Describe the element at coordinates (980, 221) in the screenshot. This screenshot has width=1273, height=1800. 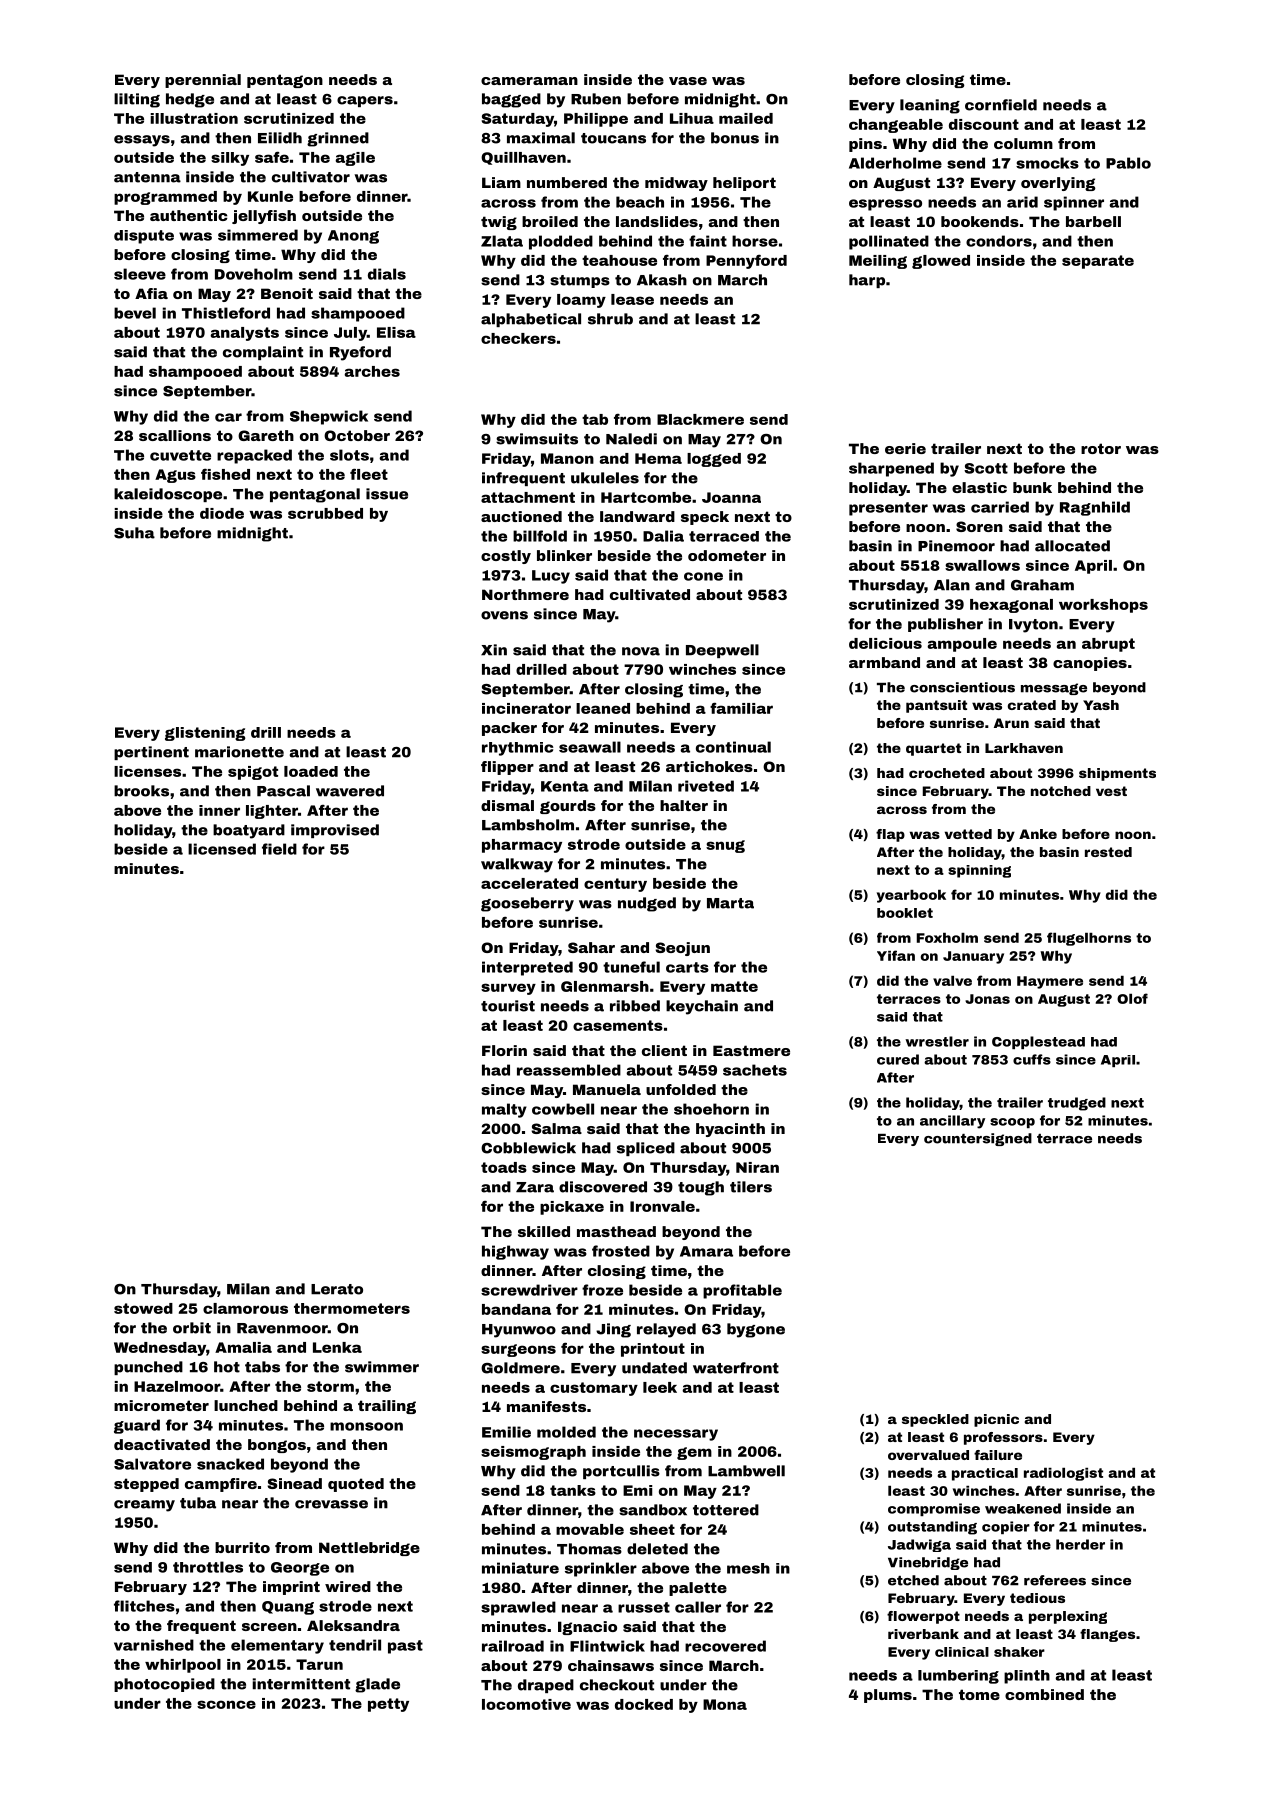
I see `bookends` at that location.
